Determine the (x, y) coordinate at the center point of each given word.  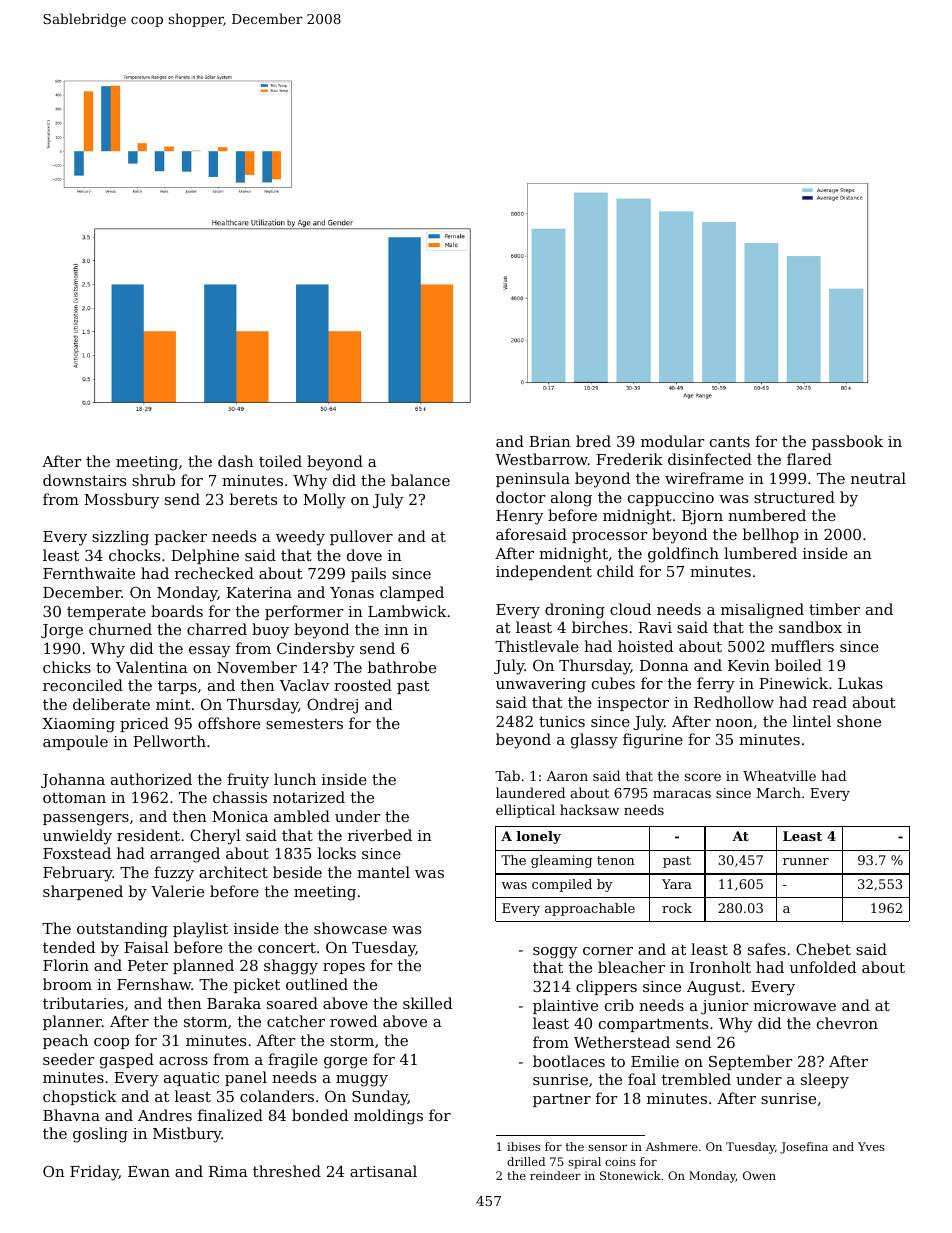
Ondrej (332, 706)
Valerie (177, 891)
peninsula (533, 479)
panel (246, 1078)
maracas (682, 794)
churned (120, 629)
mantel (383, 872)
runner (806, 861)
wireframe (704, 478)
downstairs (84, 480)
